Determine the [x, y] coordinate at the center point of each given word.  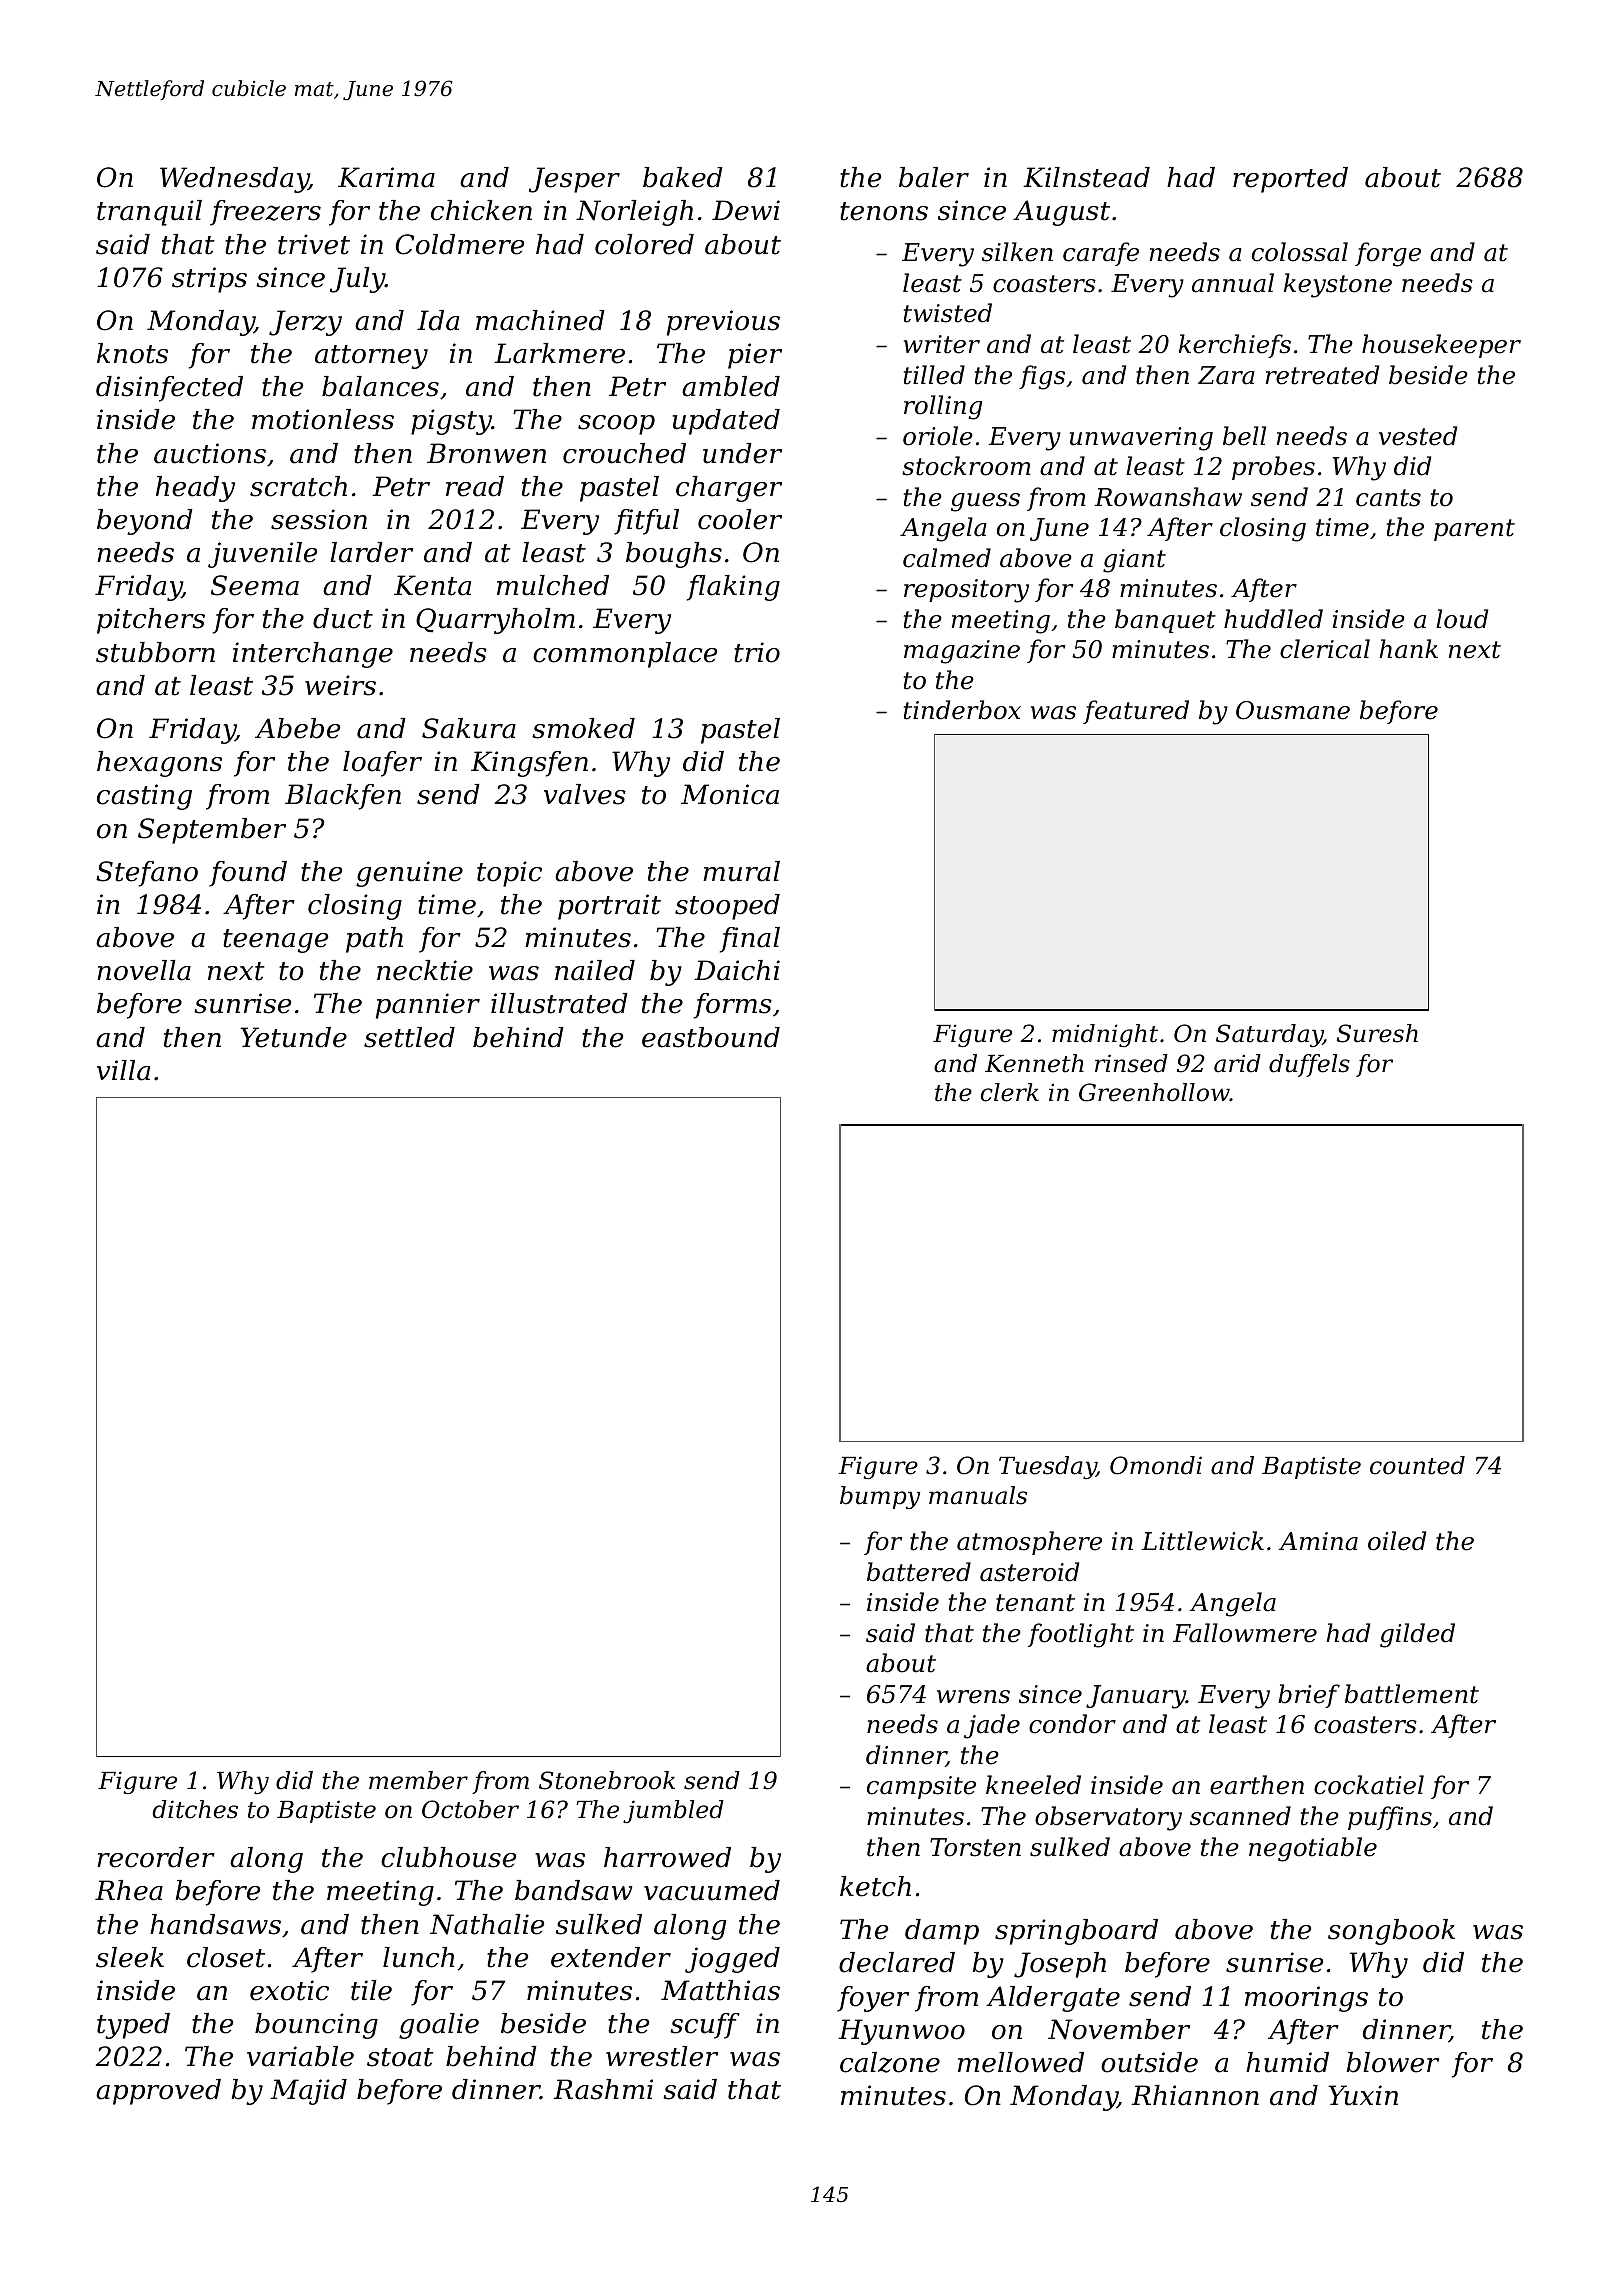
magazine [962, 652]
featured [1136, 712]
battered [919, 1572]
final [750, 940]
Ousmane [1293, 710]
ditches [195, 1809]
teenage [275, 941]
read [475, 486]
